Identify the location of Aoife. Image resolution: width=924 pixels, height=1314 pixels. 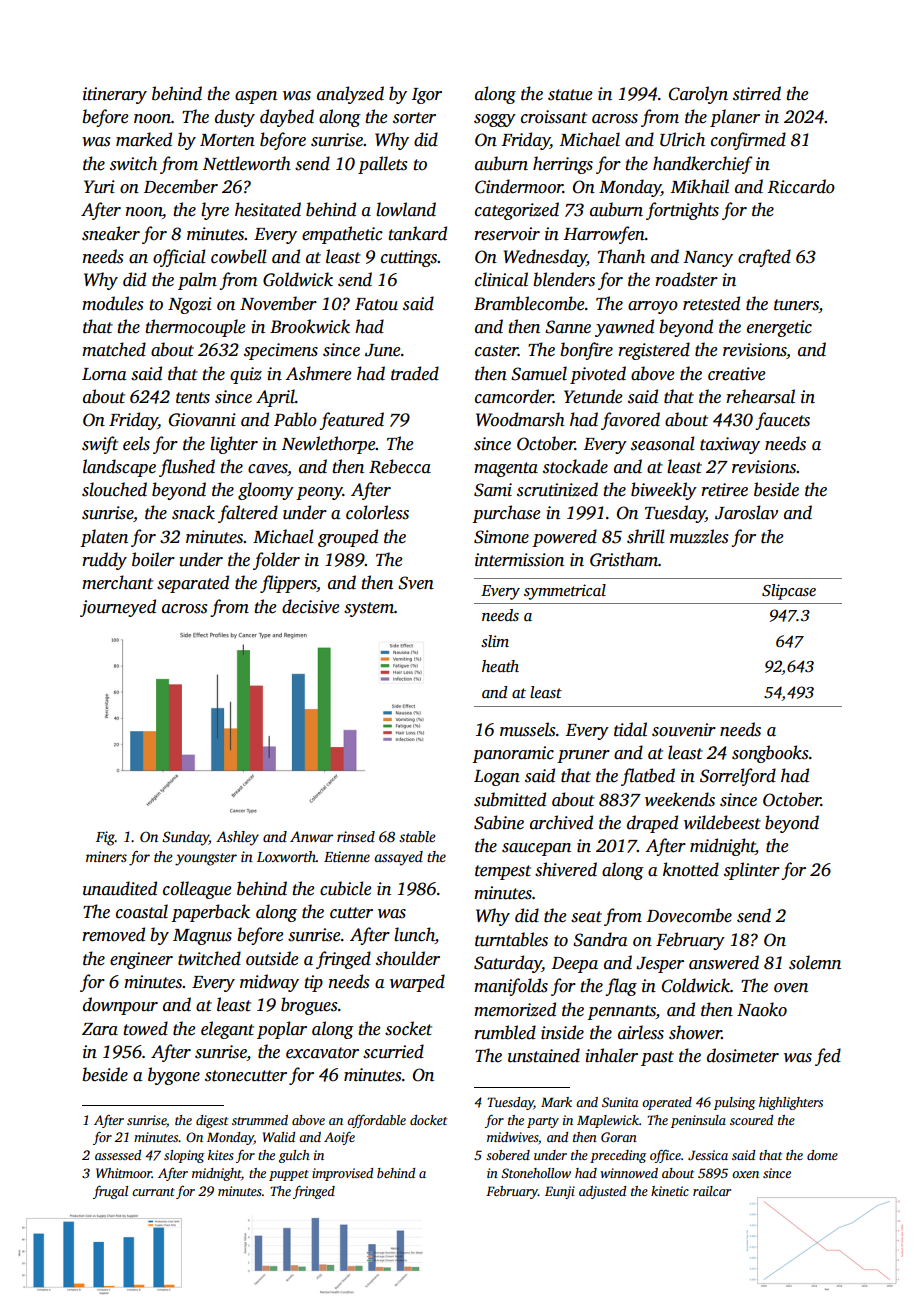
(339, 1138).
